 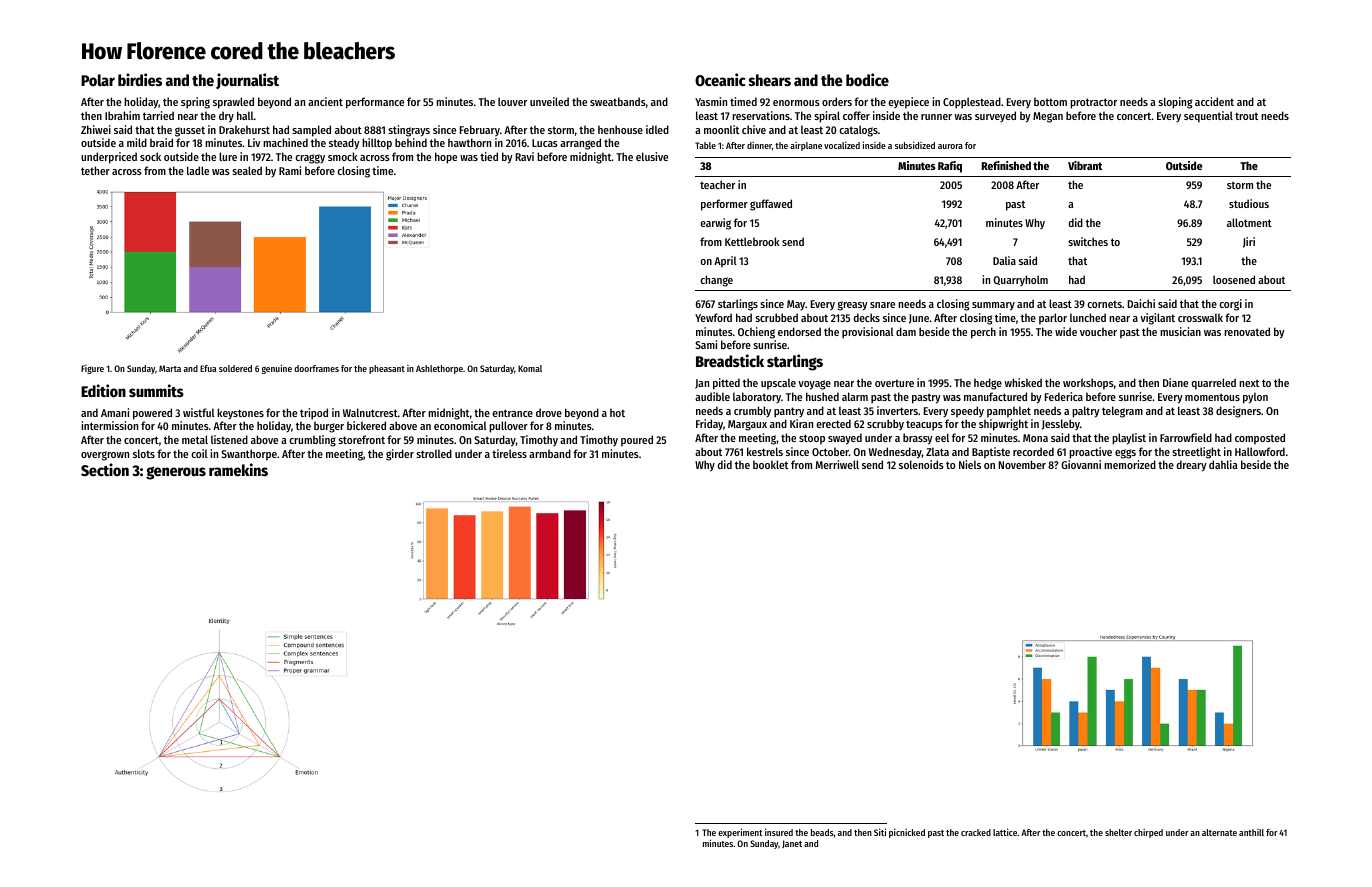 I want to click on dreary, so click(x=1192, y=466).
